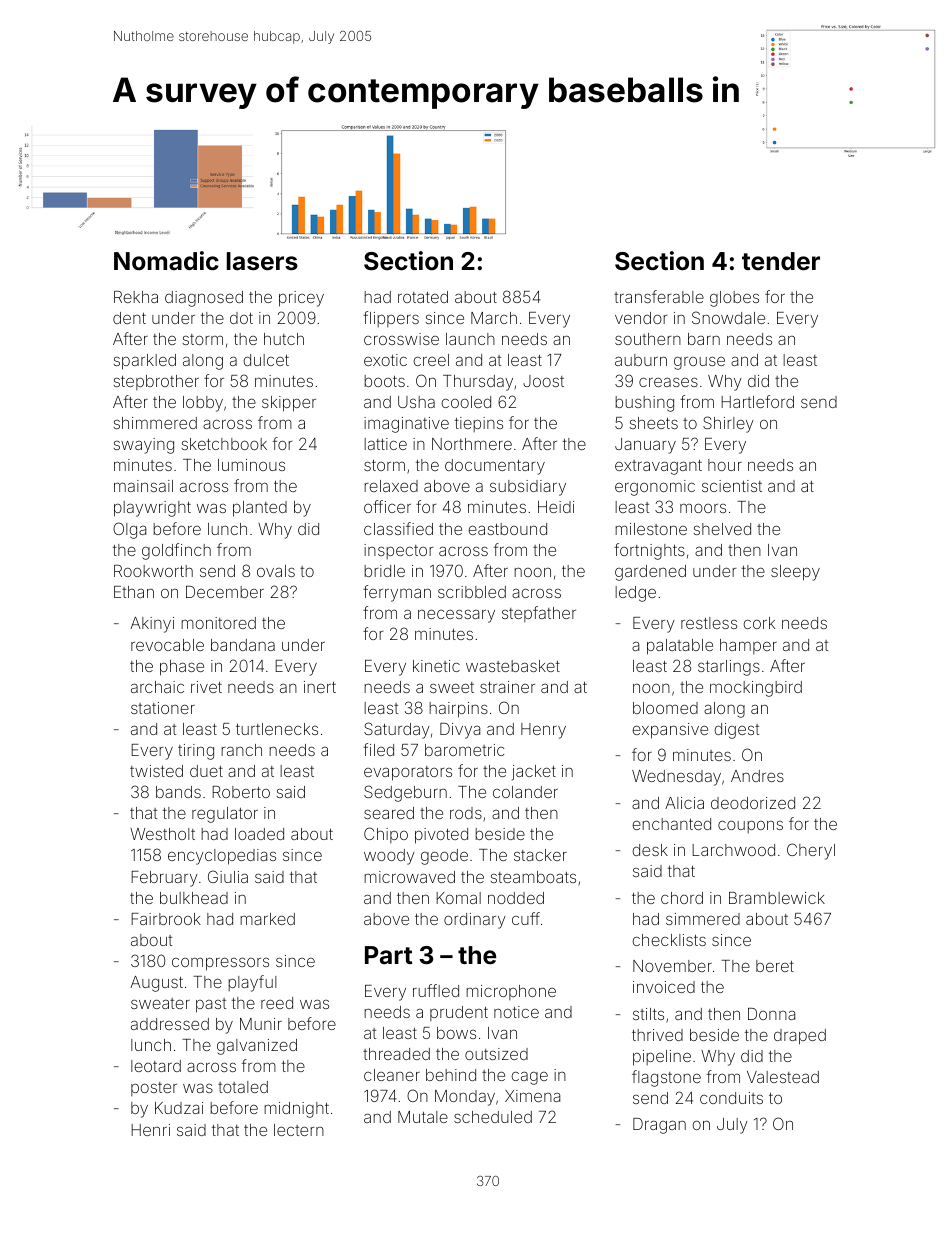  I want to click on ergonomic, so click(655, 488).
